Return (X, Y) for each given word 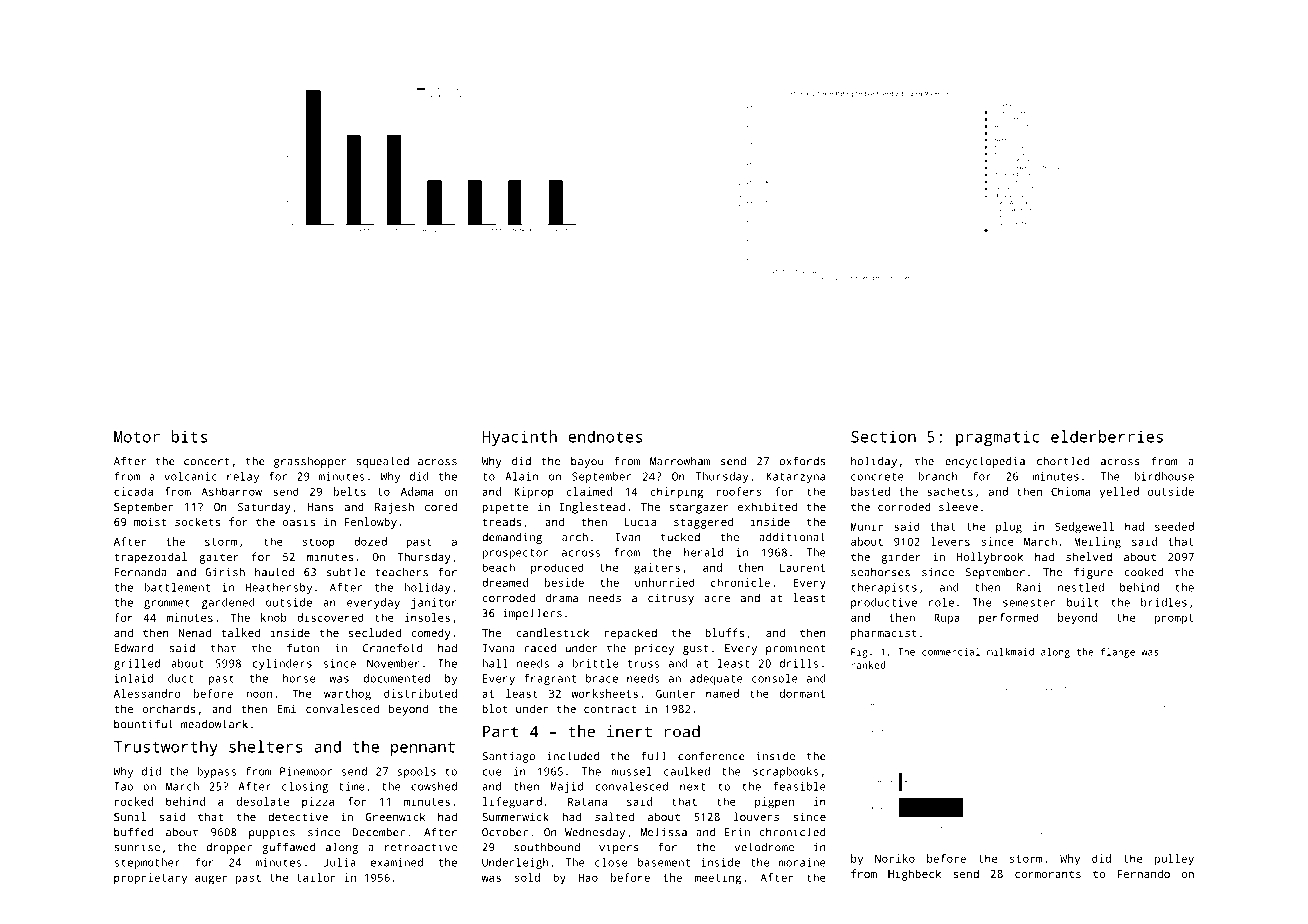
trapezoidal (150, 558)
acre (717, 599)
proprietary (150, 879)
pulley (1174, 860)
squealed (382, 462)
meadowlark (214, 724)
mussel (632, 771)
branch (938, 476)
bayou (587, 462)
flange (1118, 653)
